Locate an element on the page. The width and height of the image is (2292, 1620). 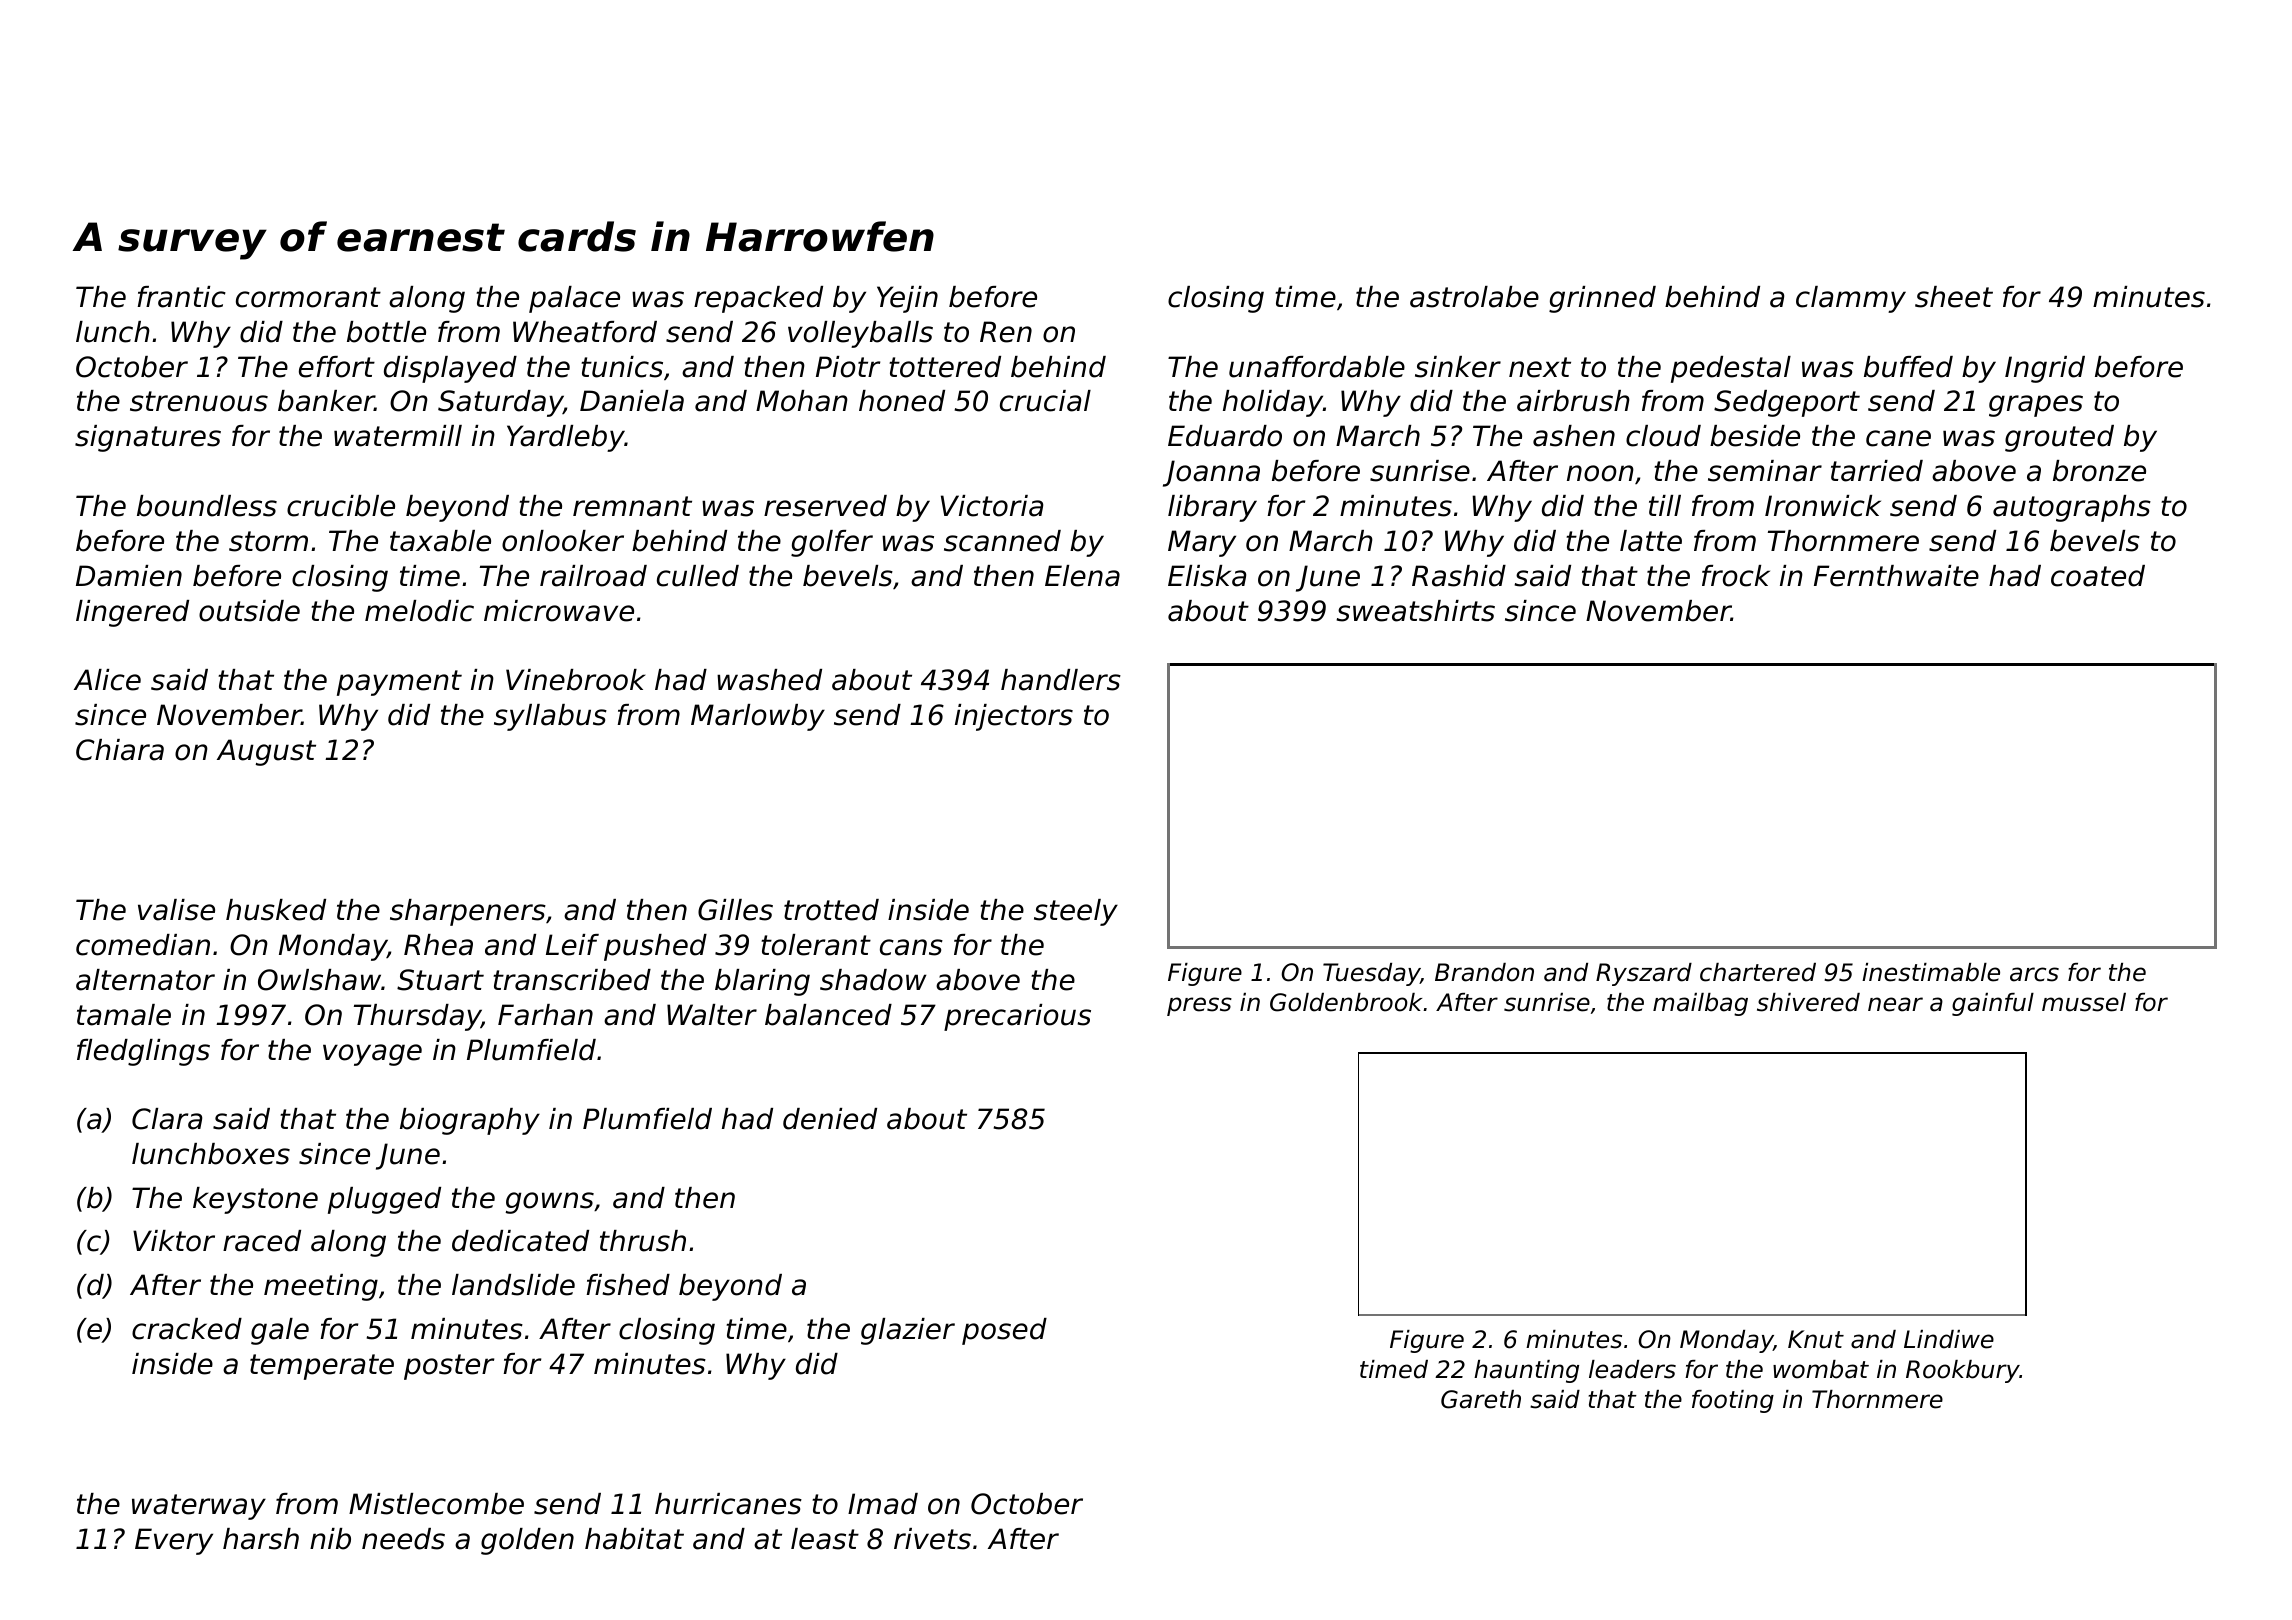
voyage is located at coordinates (372, 1055).
